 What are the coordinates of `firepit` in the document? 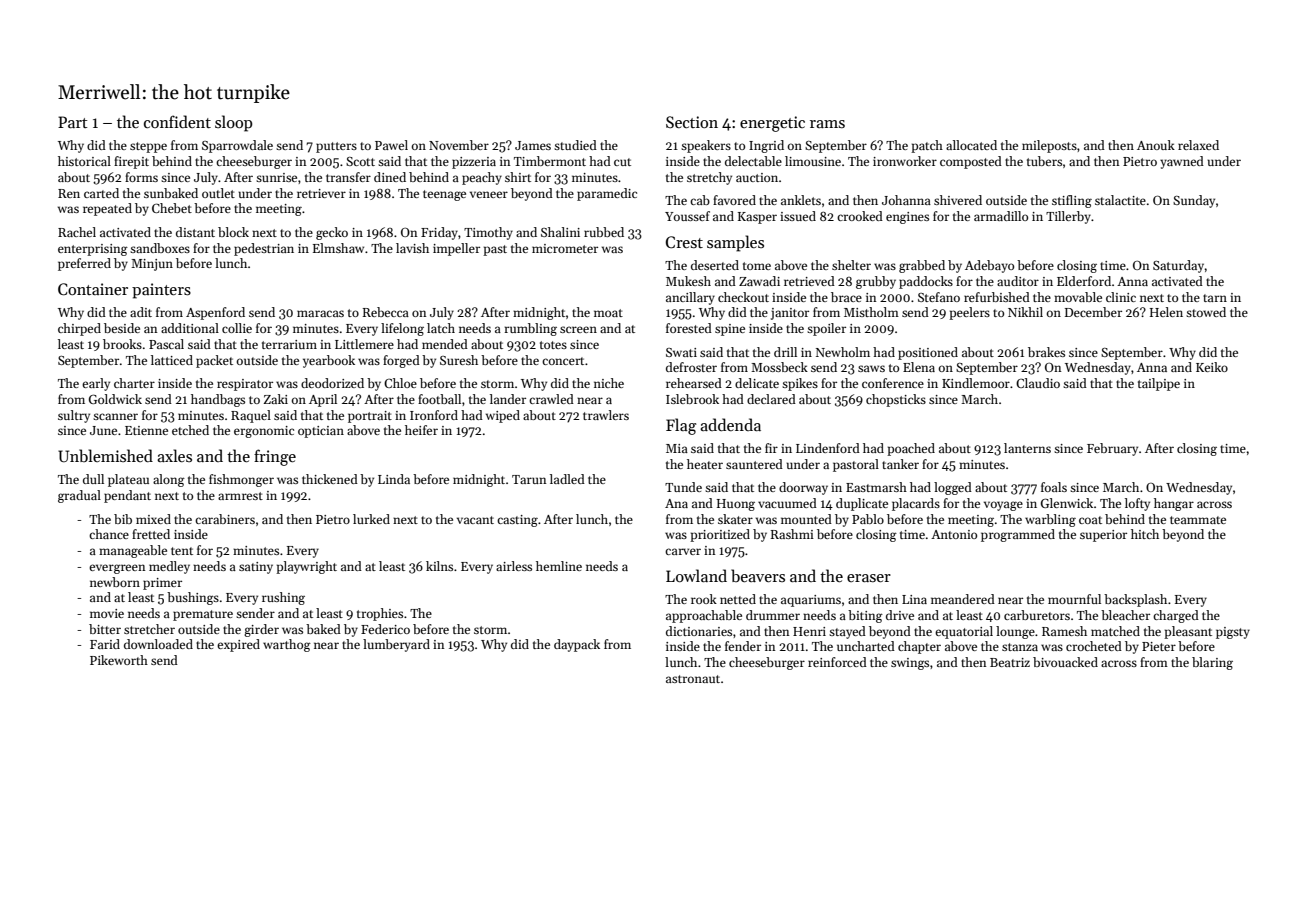 It's located at (131, 162).
